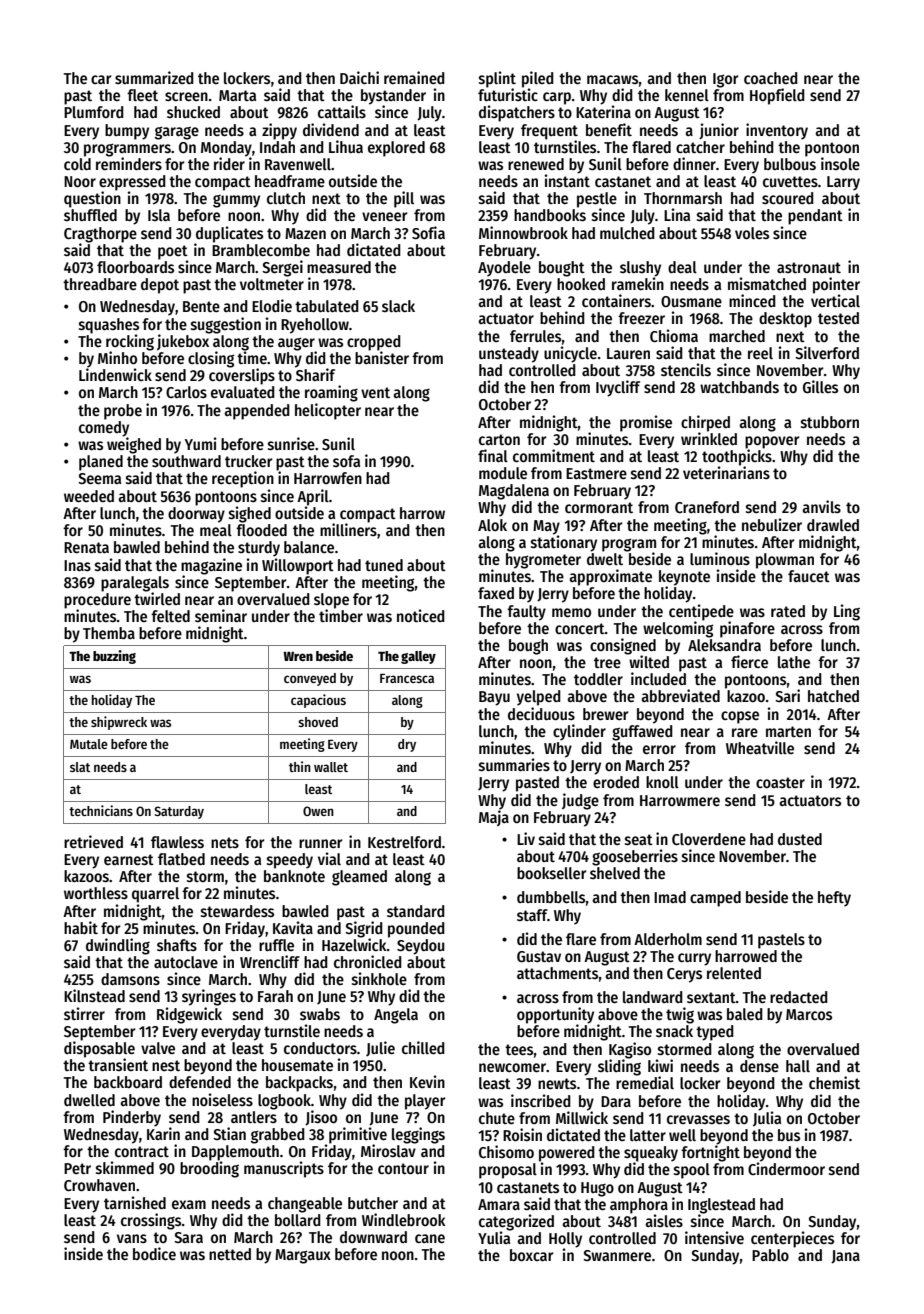 This page has width=924, height=1314. I want to click on rare, so click(745, 732).
